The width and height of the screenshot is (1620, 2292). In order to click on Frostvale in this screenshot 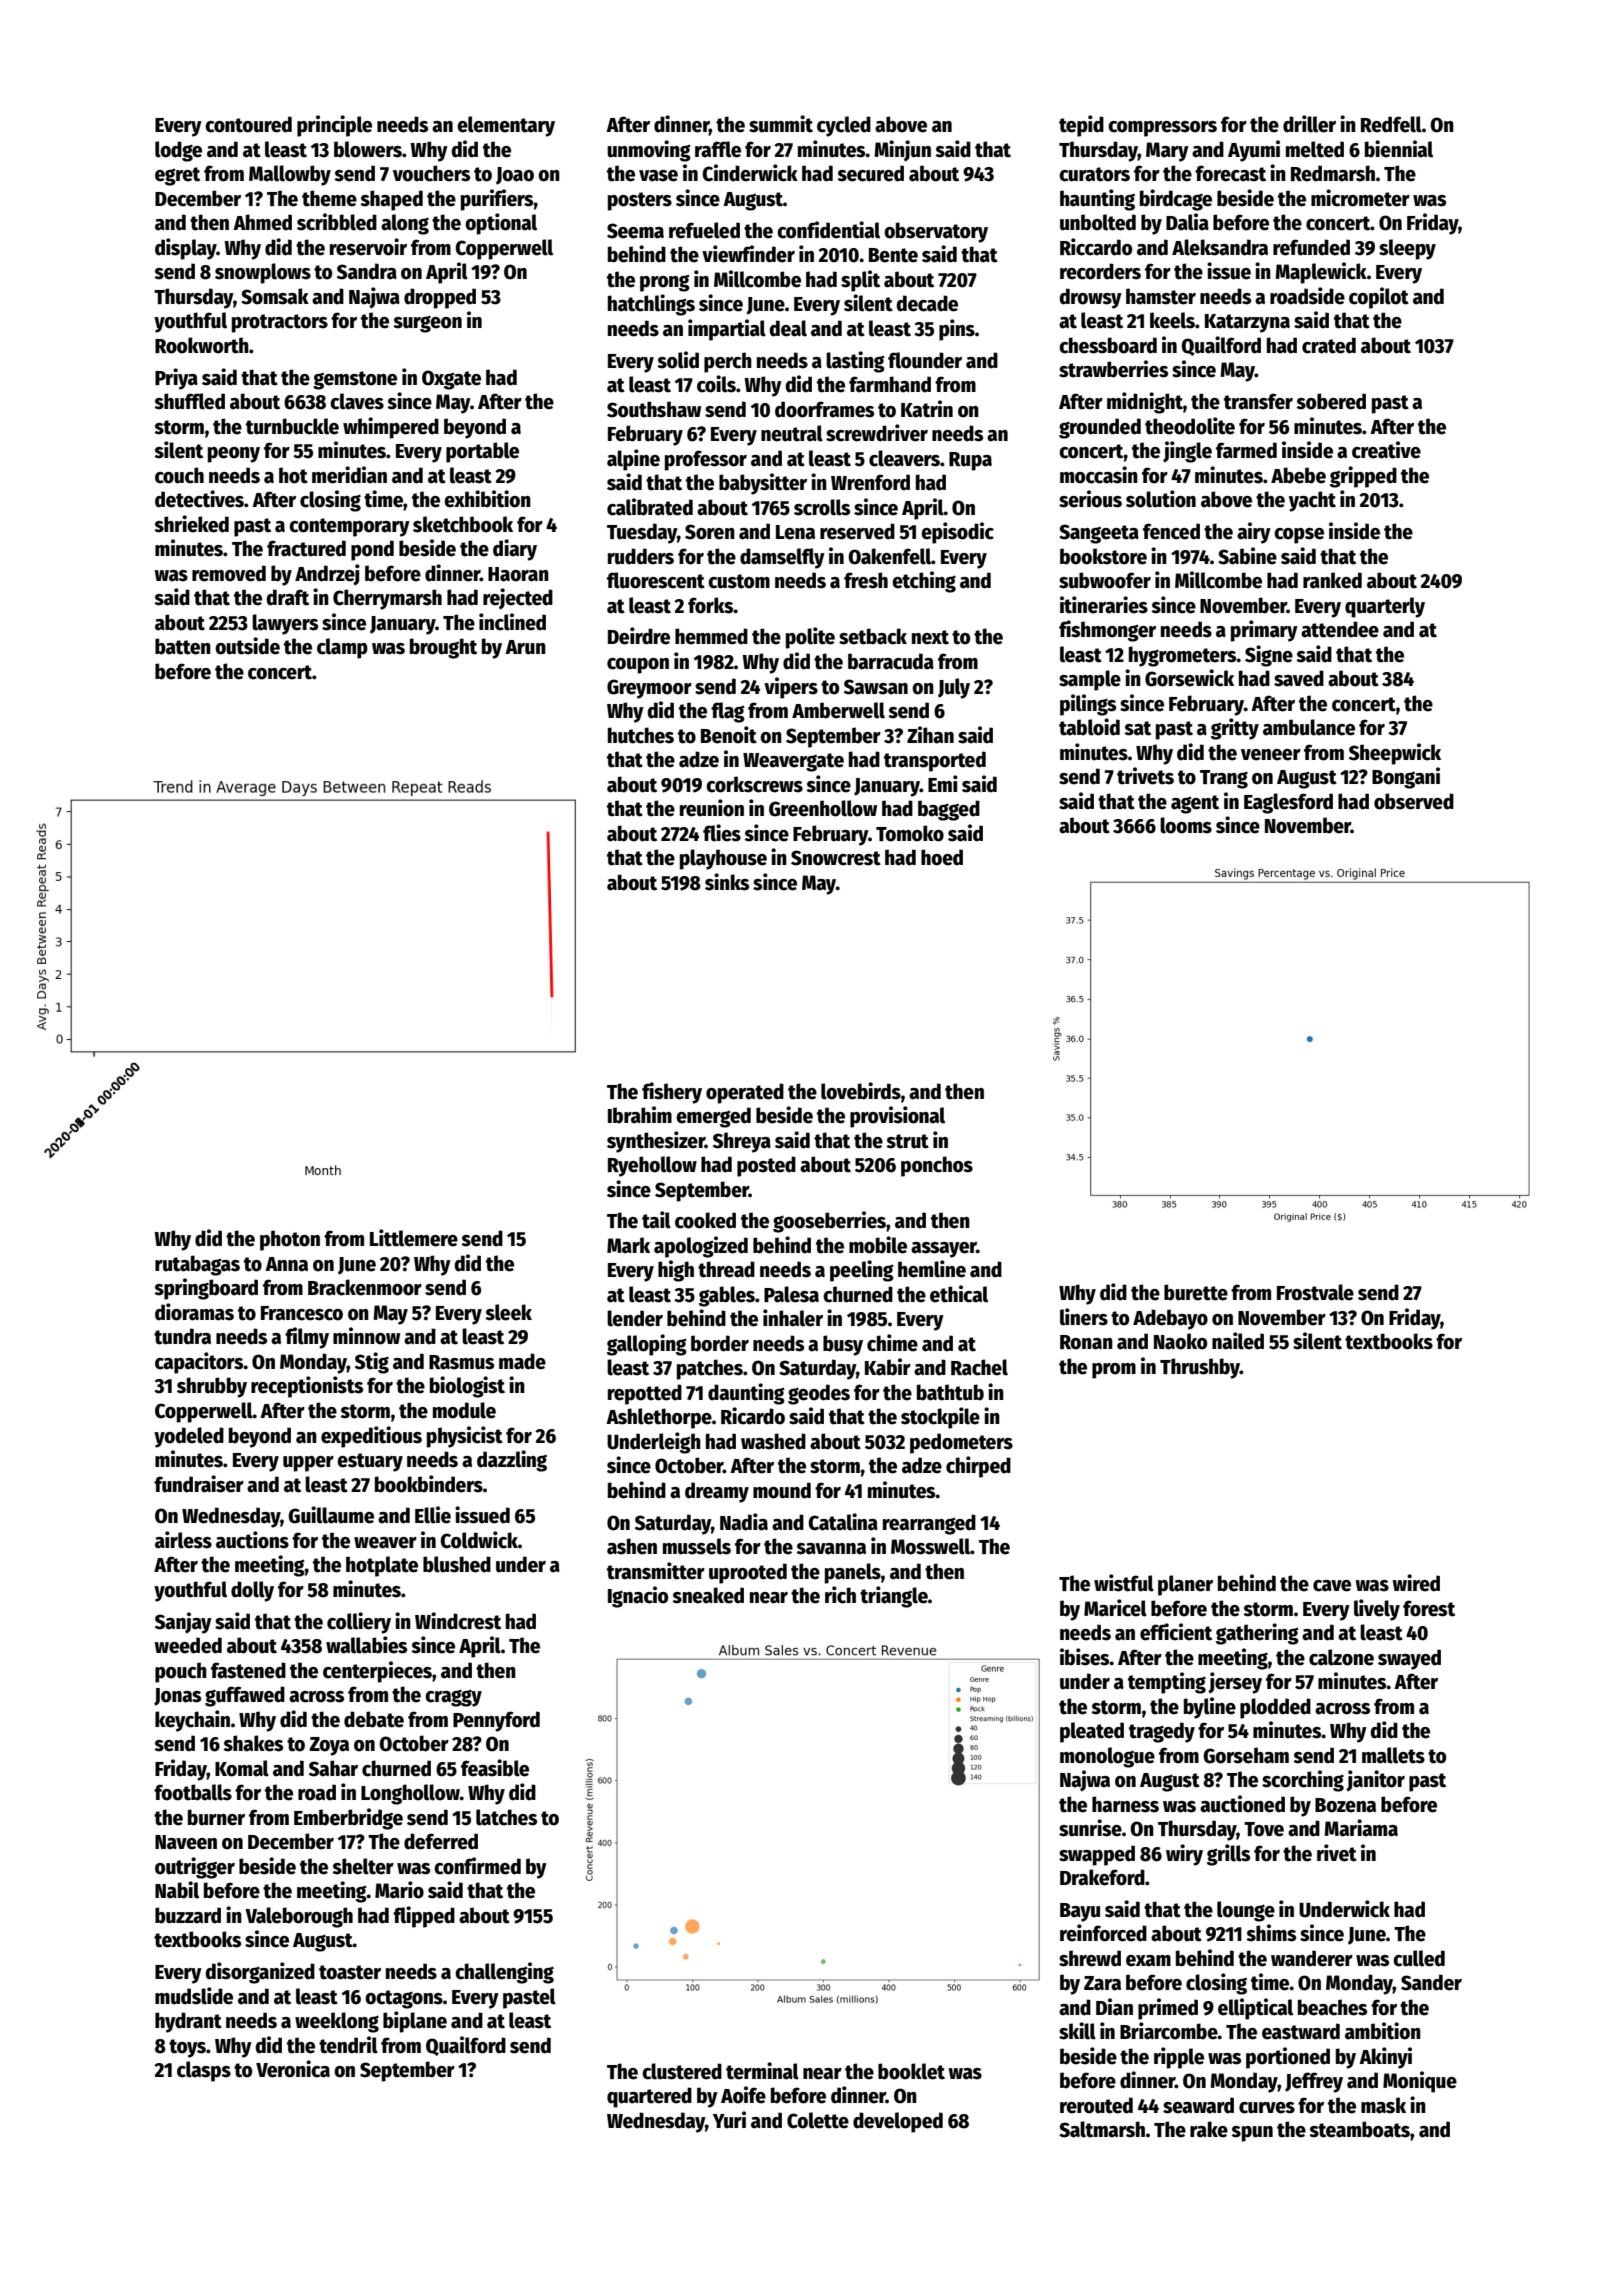, I will do `click(1315, 1292)`.
